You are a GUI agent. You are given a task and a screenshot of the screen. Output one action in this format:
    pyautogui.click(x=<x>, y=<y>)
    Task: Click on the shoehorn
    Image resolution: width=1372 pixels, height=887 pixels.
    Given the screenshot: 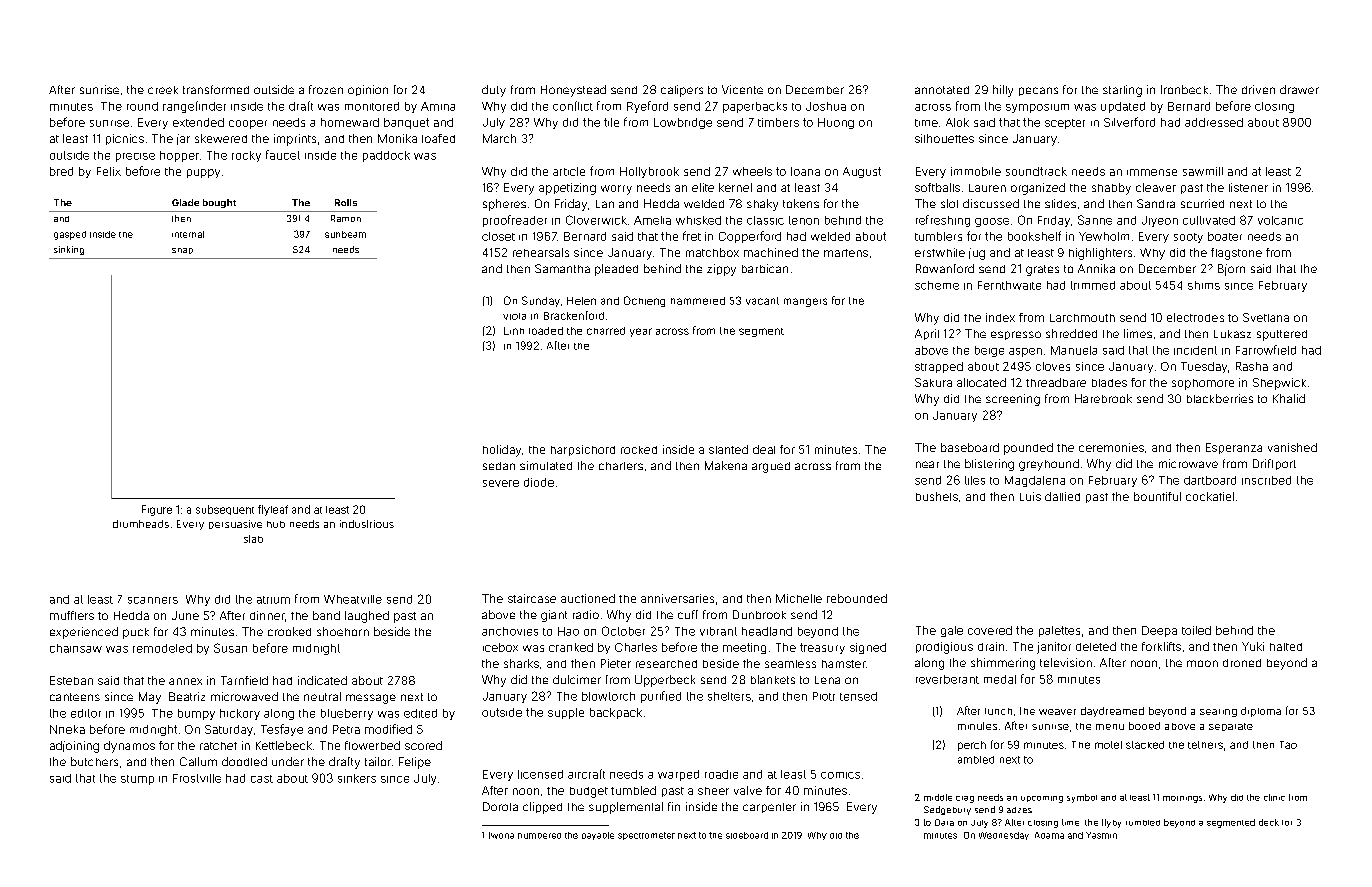 What is the action you would take?
    pyautogui.click(x=343, y=631)
